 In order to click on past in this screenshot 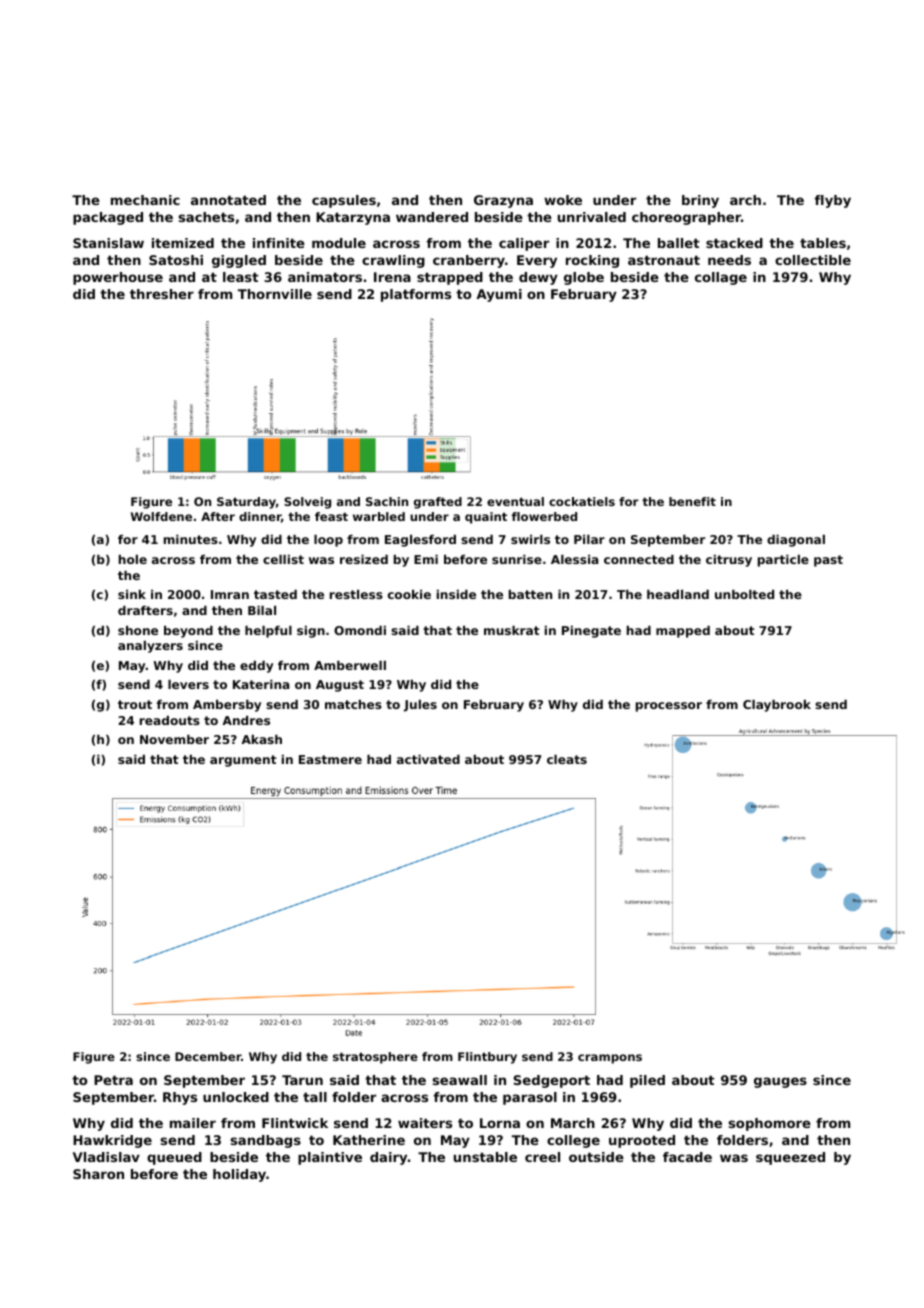, I will do `click(828, 561)`.
